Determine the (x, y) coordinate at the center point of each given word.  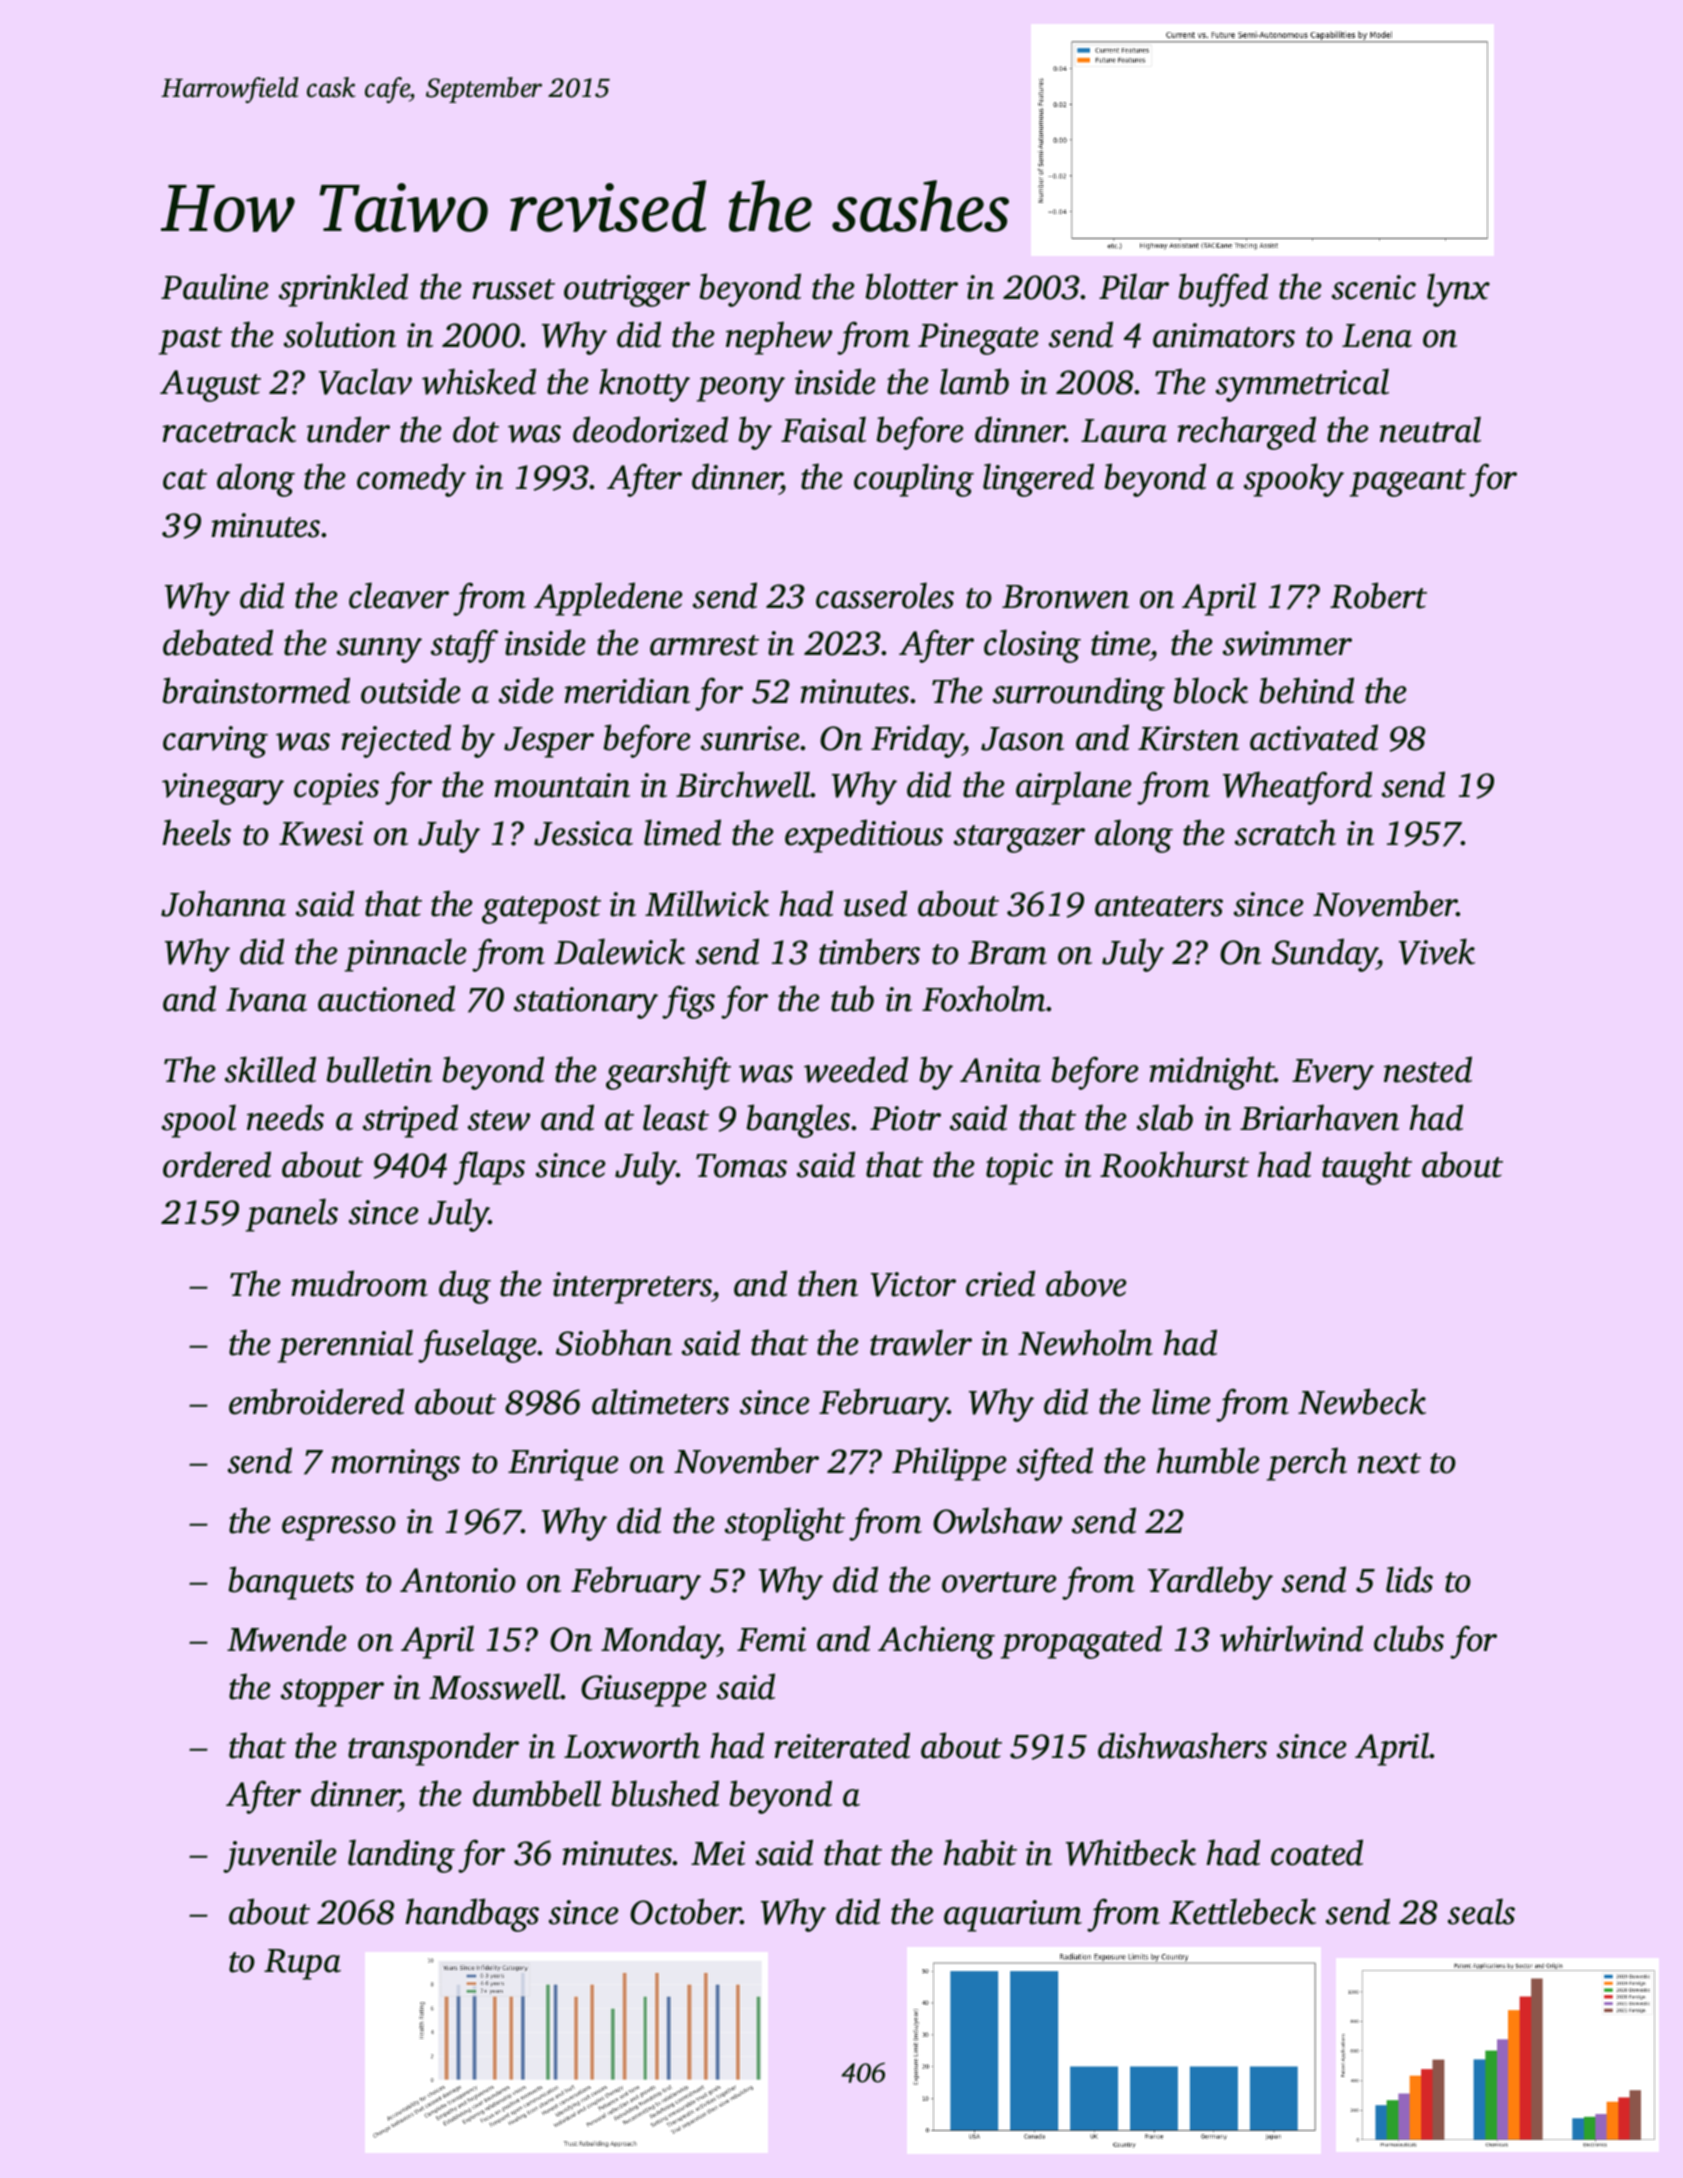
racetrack (229, 429)
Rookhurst (1174, 1164)
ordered (217, 1164)
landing (401, 1856)
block (1210, 690)
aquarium (1013, 1916)
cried (1000, 1283)
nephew (779, 338)
